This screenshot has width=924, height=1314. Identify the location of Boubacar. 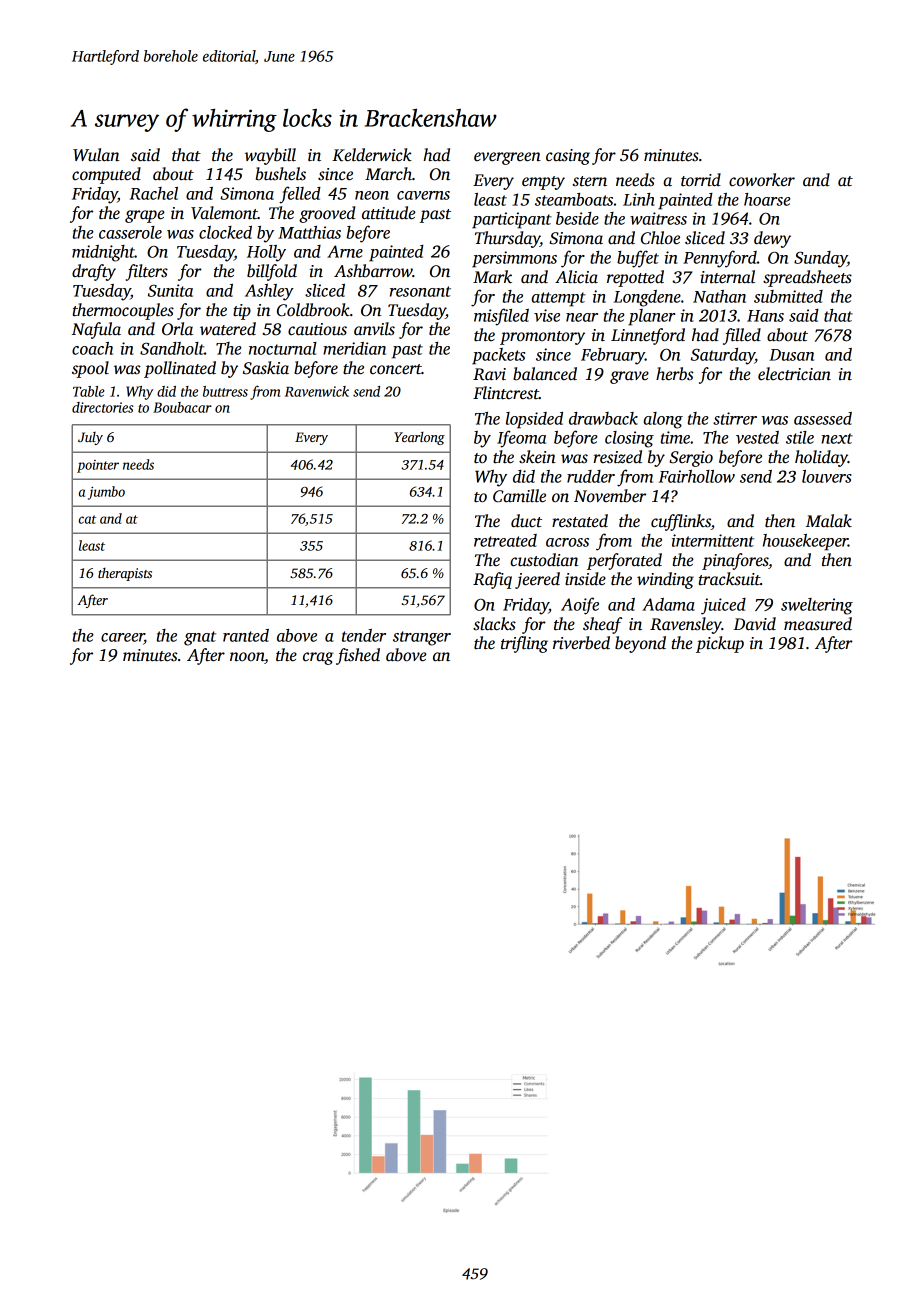
(182, 407).
